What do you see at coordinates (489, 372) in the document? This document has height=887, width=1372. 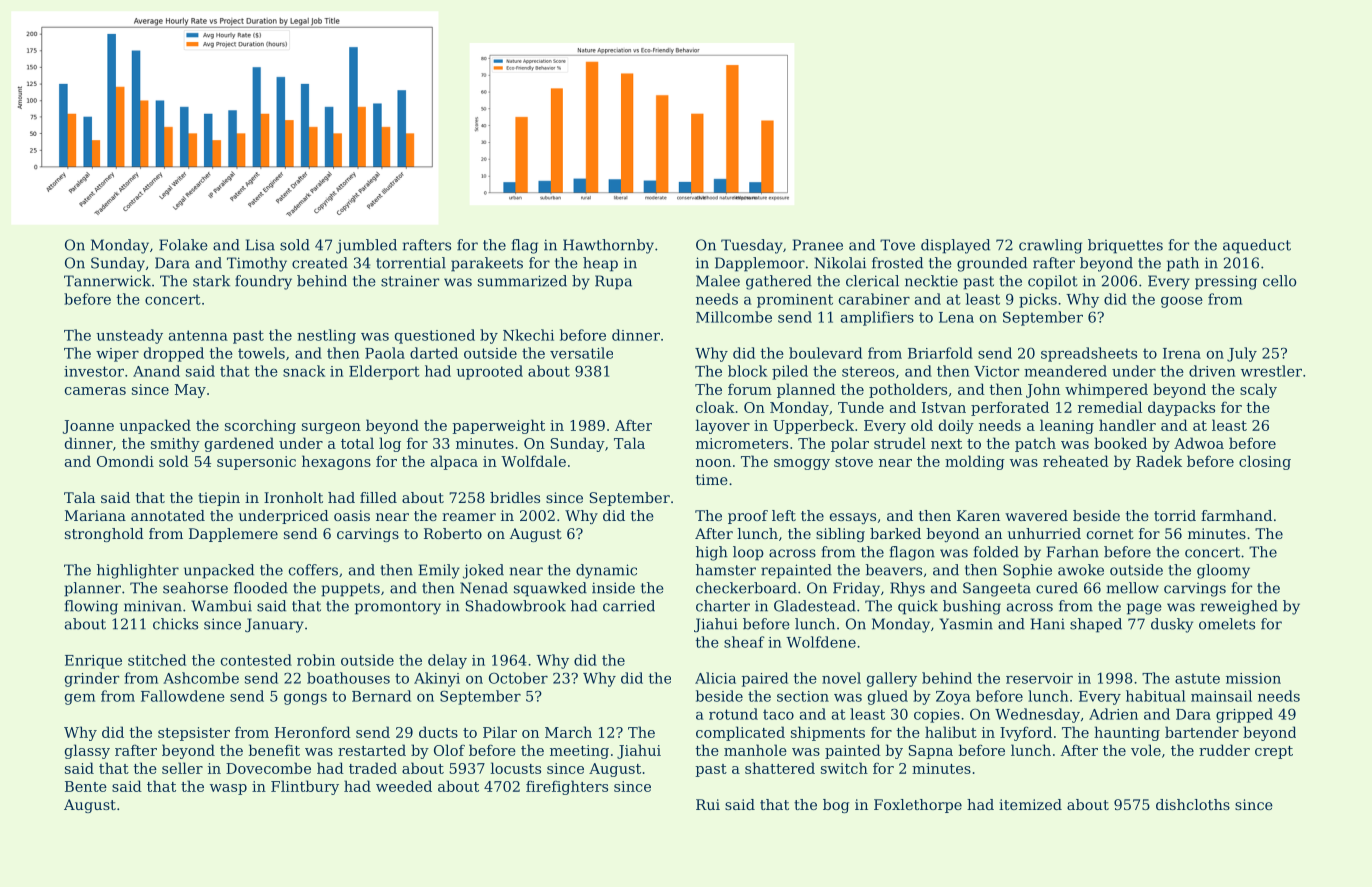 I see `uprooted` at bounding box center [489, 372].
